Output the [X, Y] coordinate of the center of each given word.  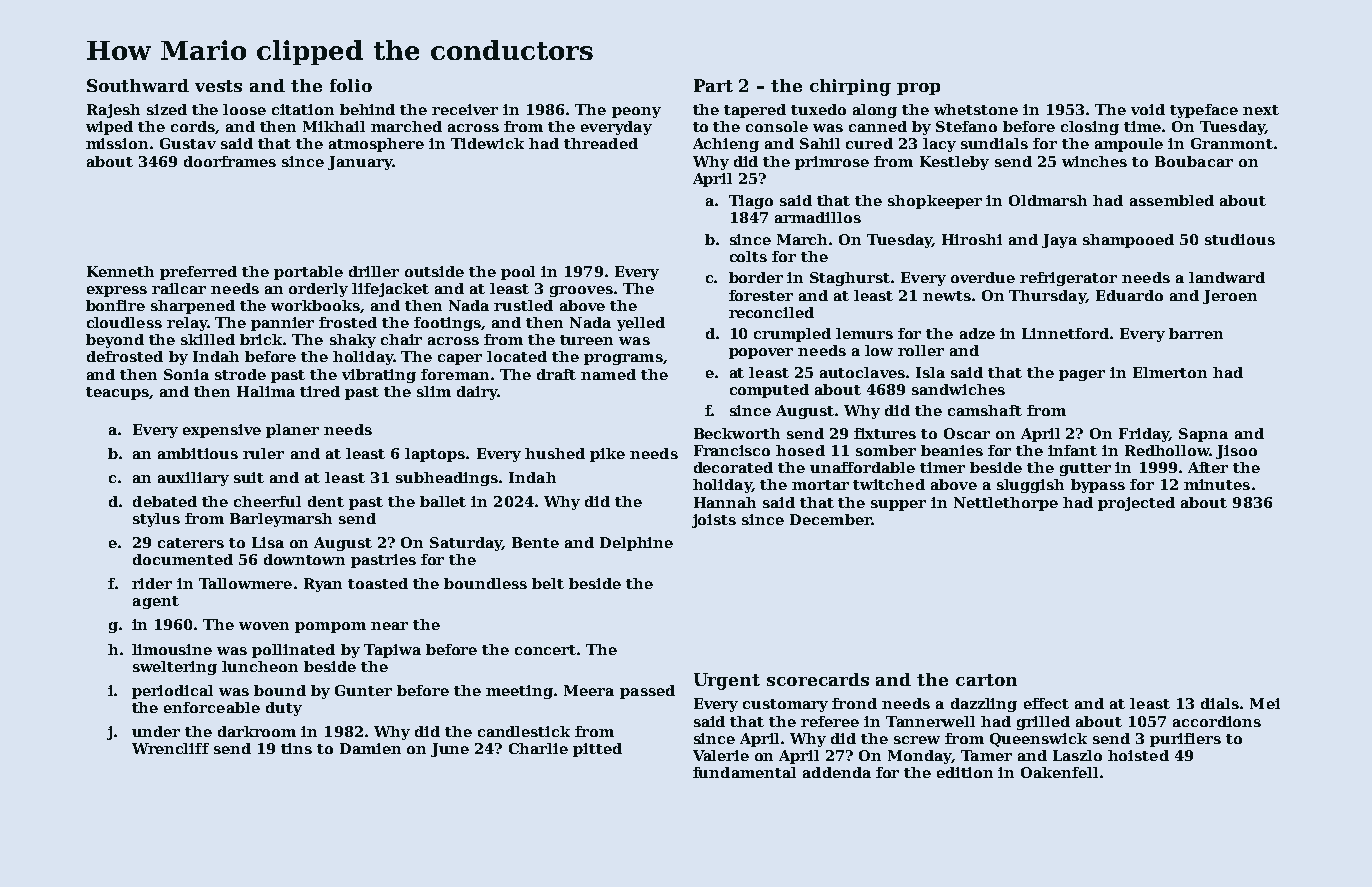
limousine [172, 649]
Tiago [751, 202]
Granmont [1232, 143]
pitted [597, 750]
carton [986, 680]
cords [193, 126]
